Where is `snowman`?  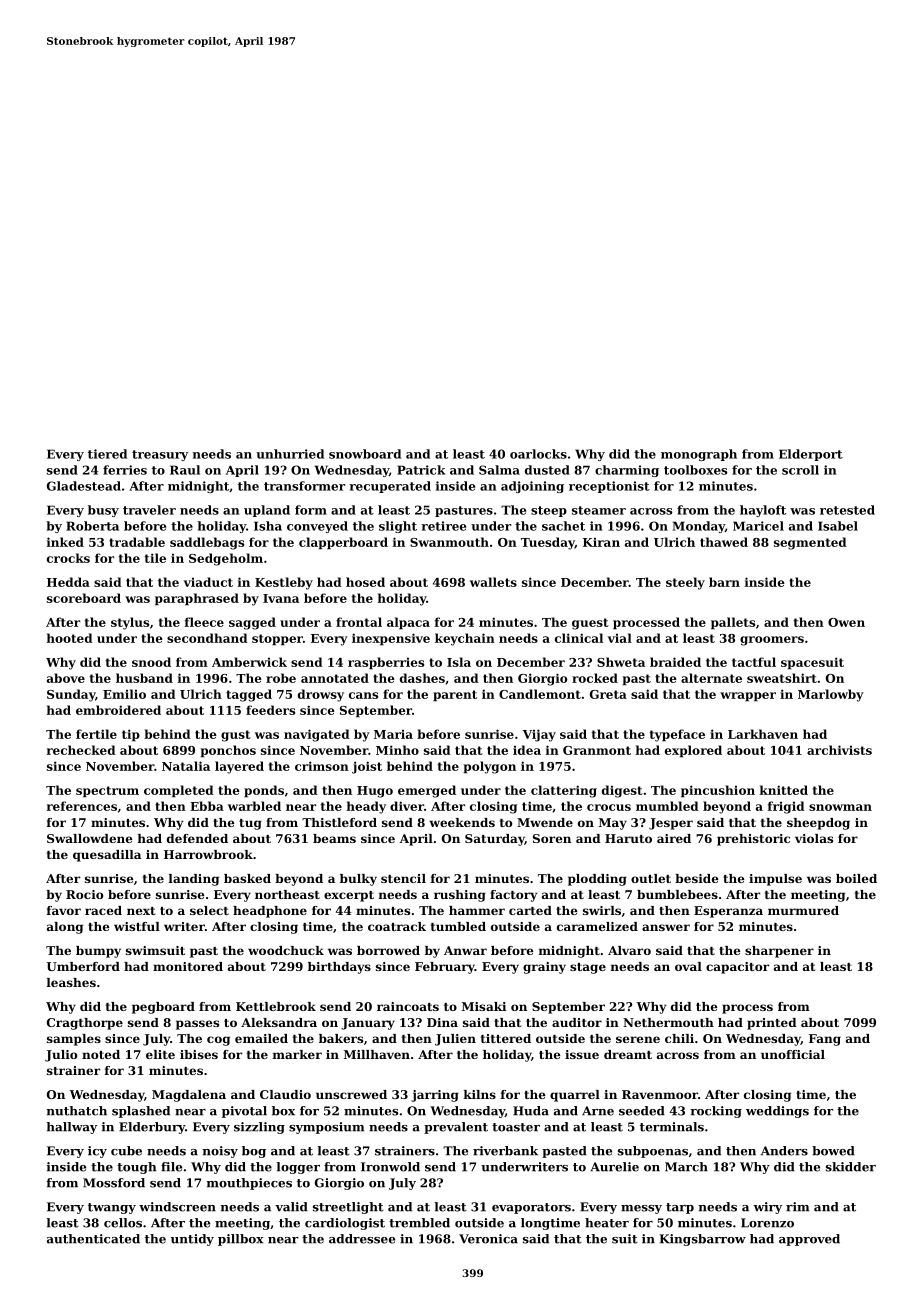
snowman is located at coordinates (840, 807).
